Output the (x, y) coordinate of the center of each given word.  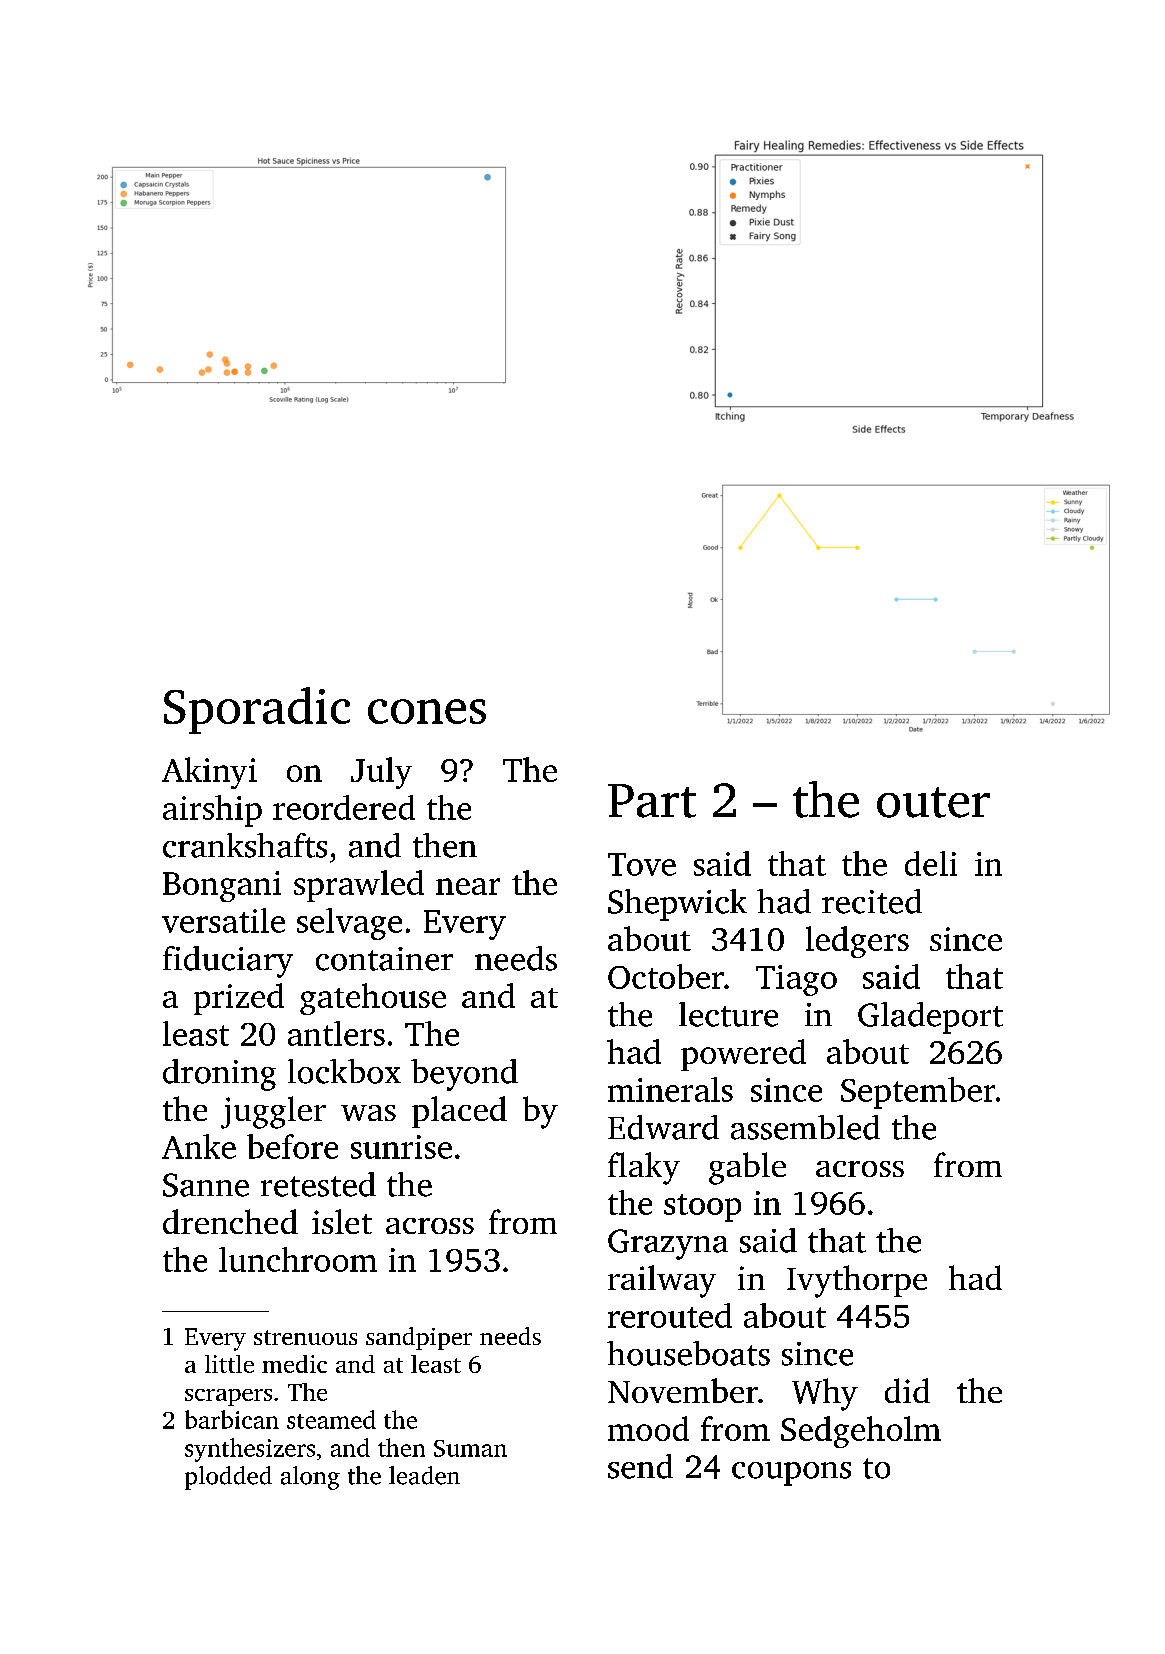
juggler (273, 1112)
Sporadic (257, 710)
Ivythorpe (857, 1281)
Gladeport (930, 1018)
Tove (642, 864)
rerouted (670, 1315)
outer (933, 802)
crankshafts (245, 845)
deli (931, 863)
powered (743, 1055)
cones (427, 711)
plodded (228, 1478)
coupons (791, 1474)
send (640, 1466)
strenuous (305, 1337)
